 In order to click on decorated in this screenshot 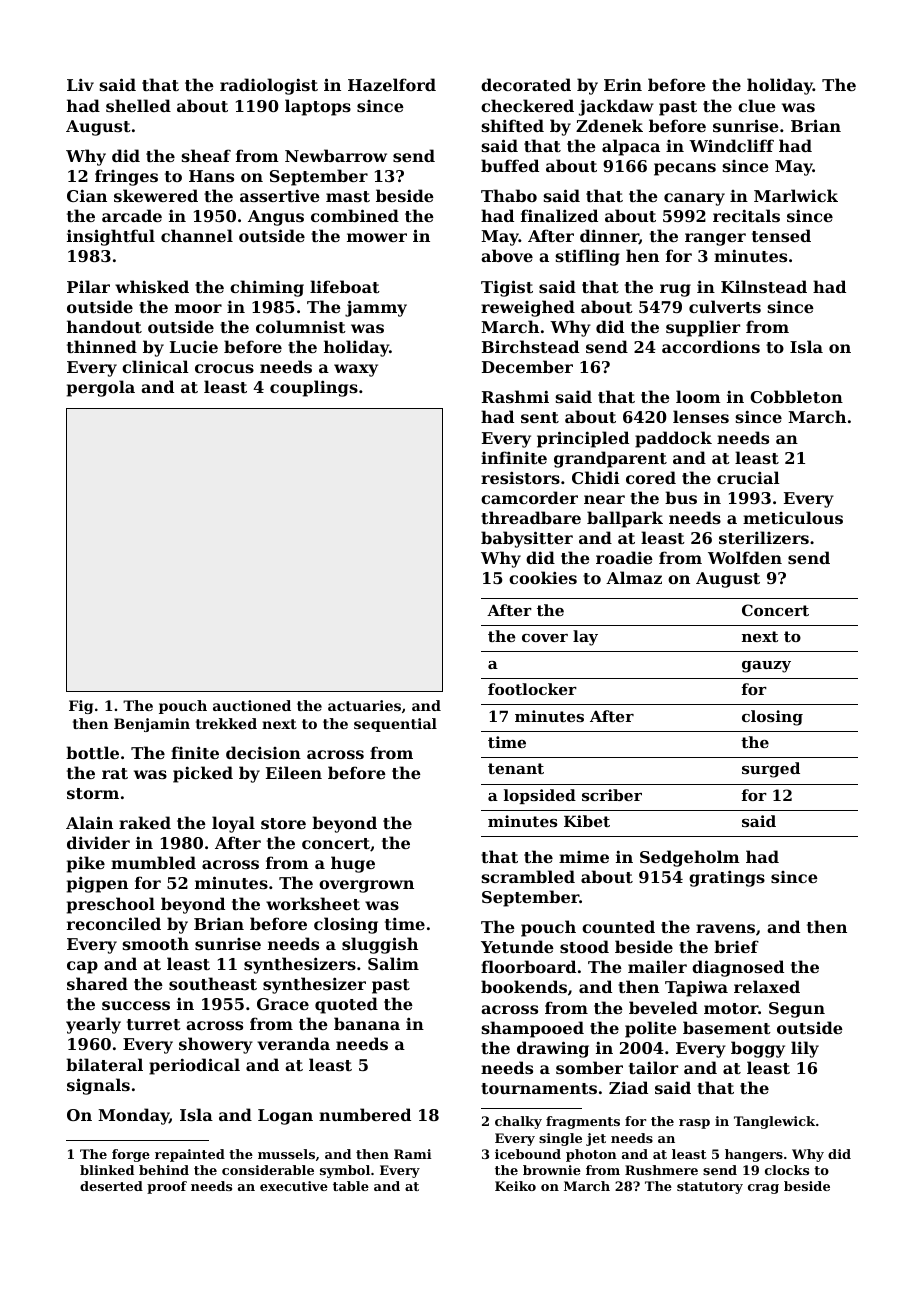, I will do `click(526, 84)`.
